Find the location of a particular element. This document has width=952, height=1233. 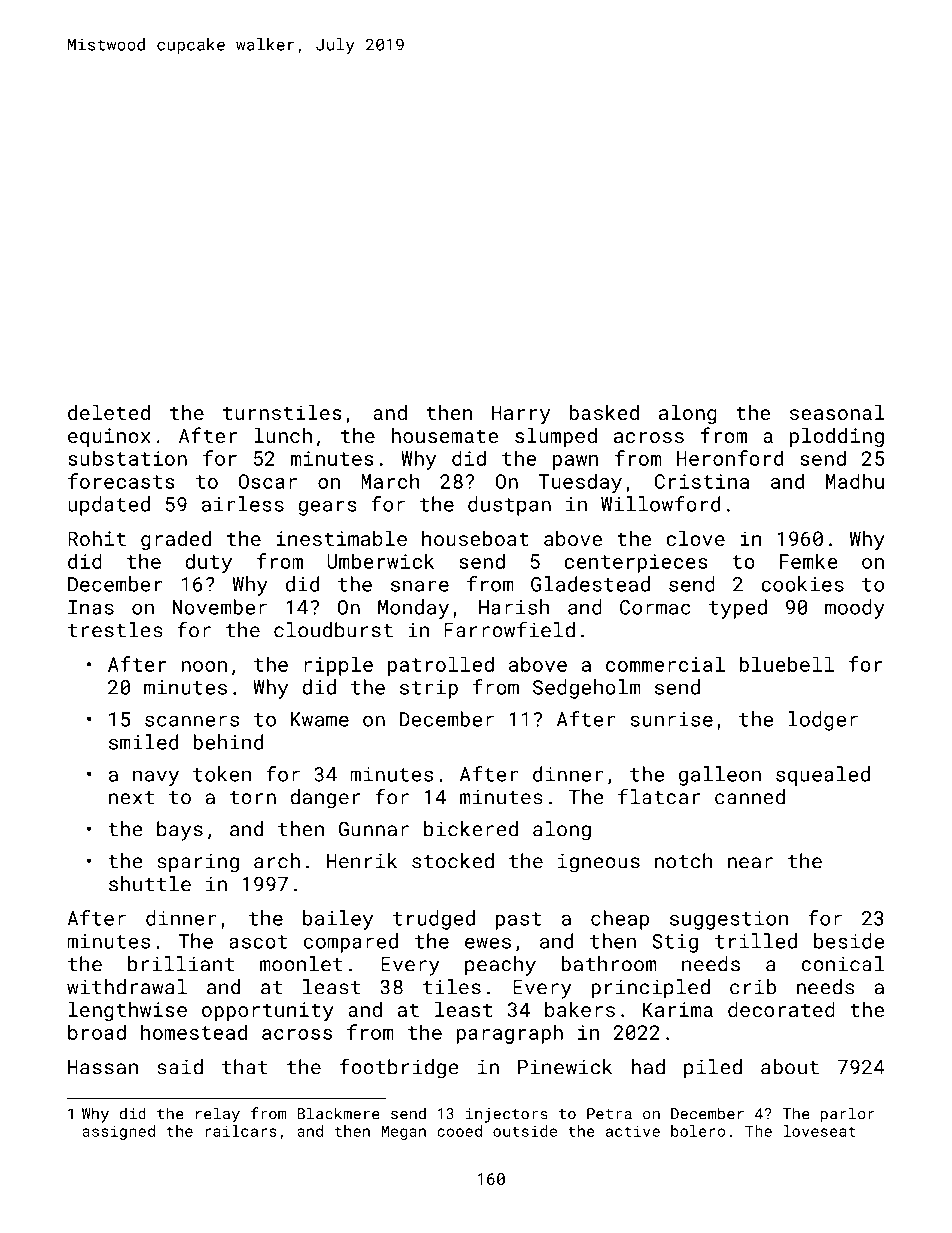

basked is located at coordinates (604, 412).
